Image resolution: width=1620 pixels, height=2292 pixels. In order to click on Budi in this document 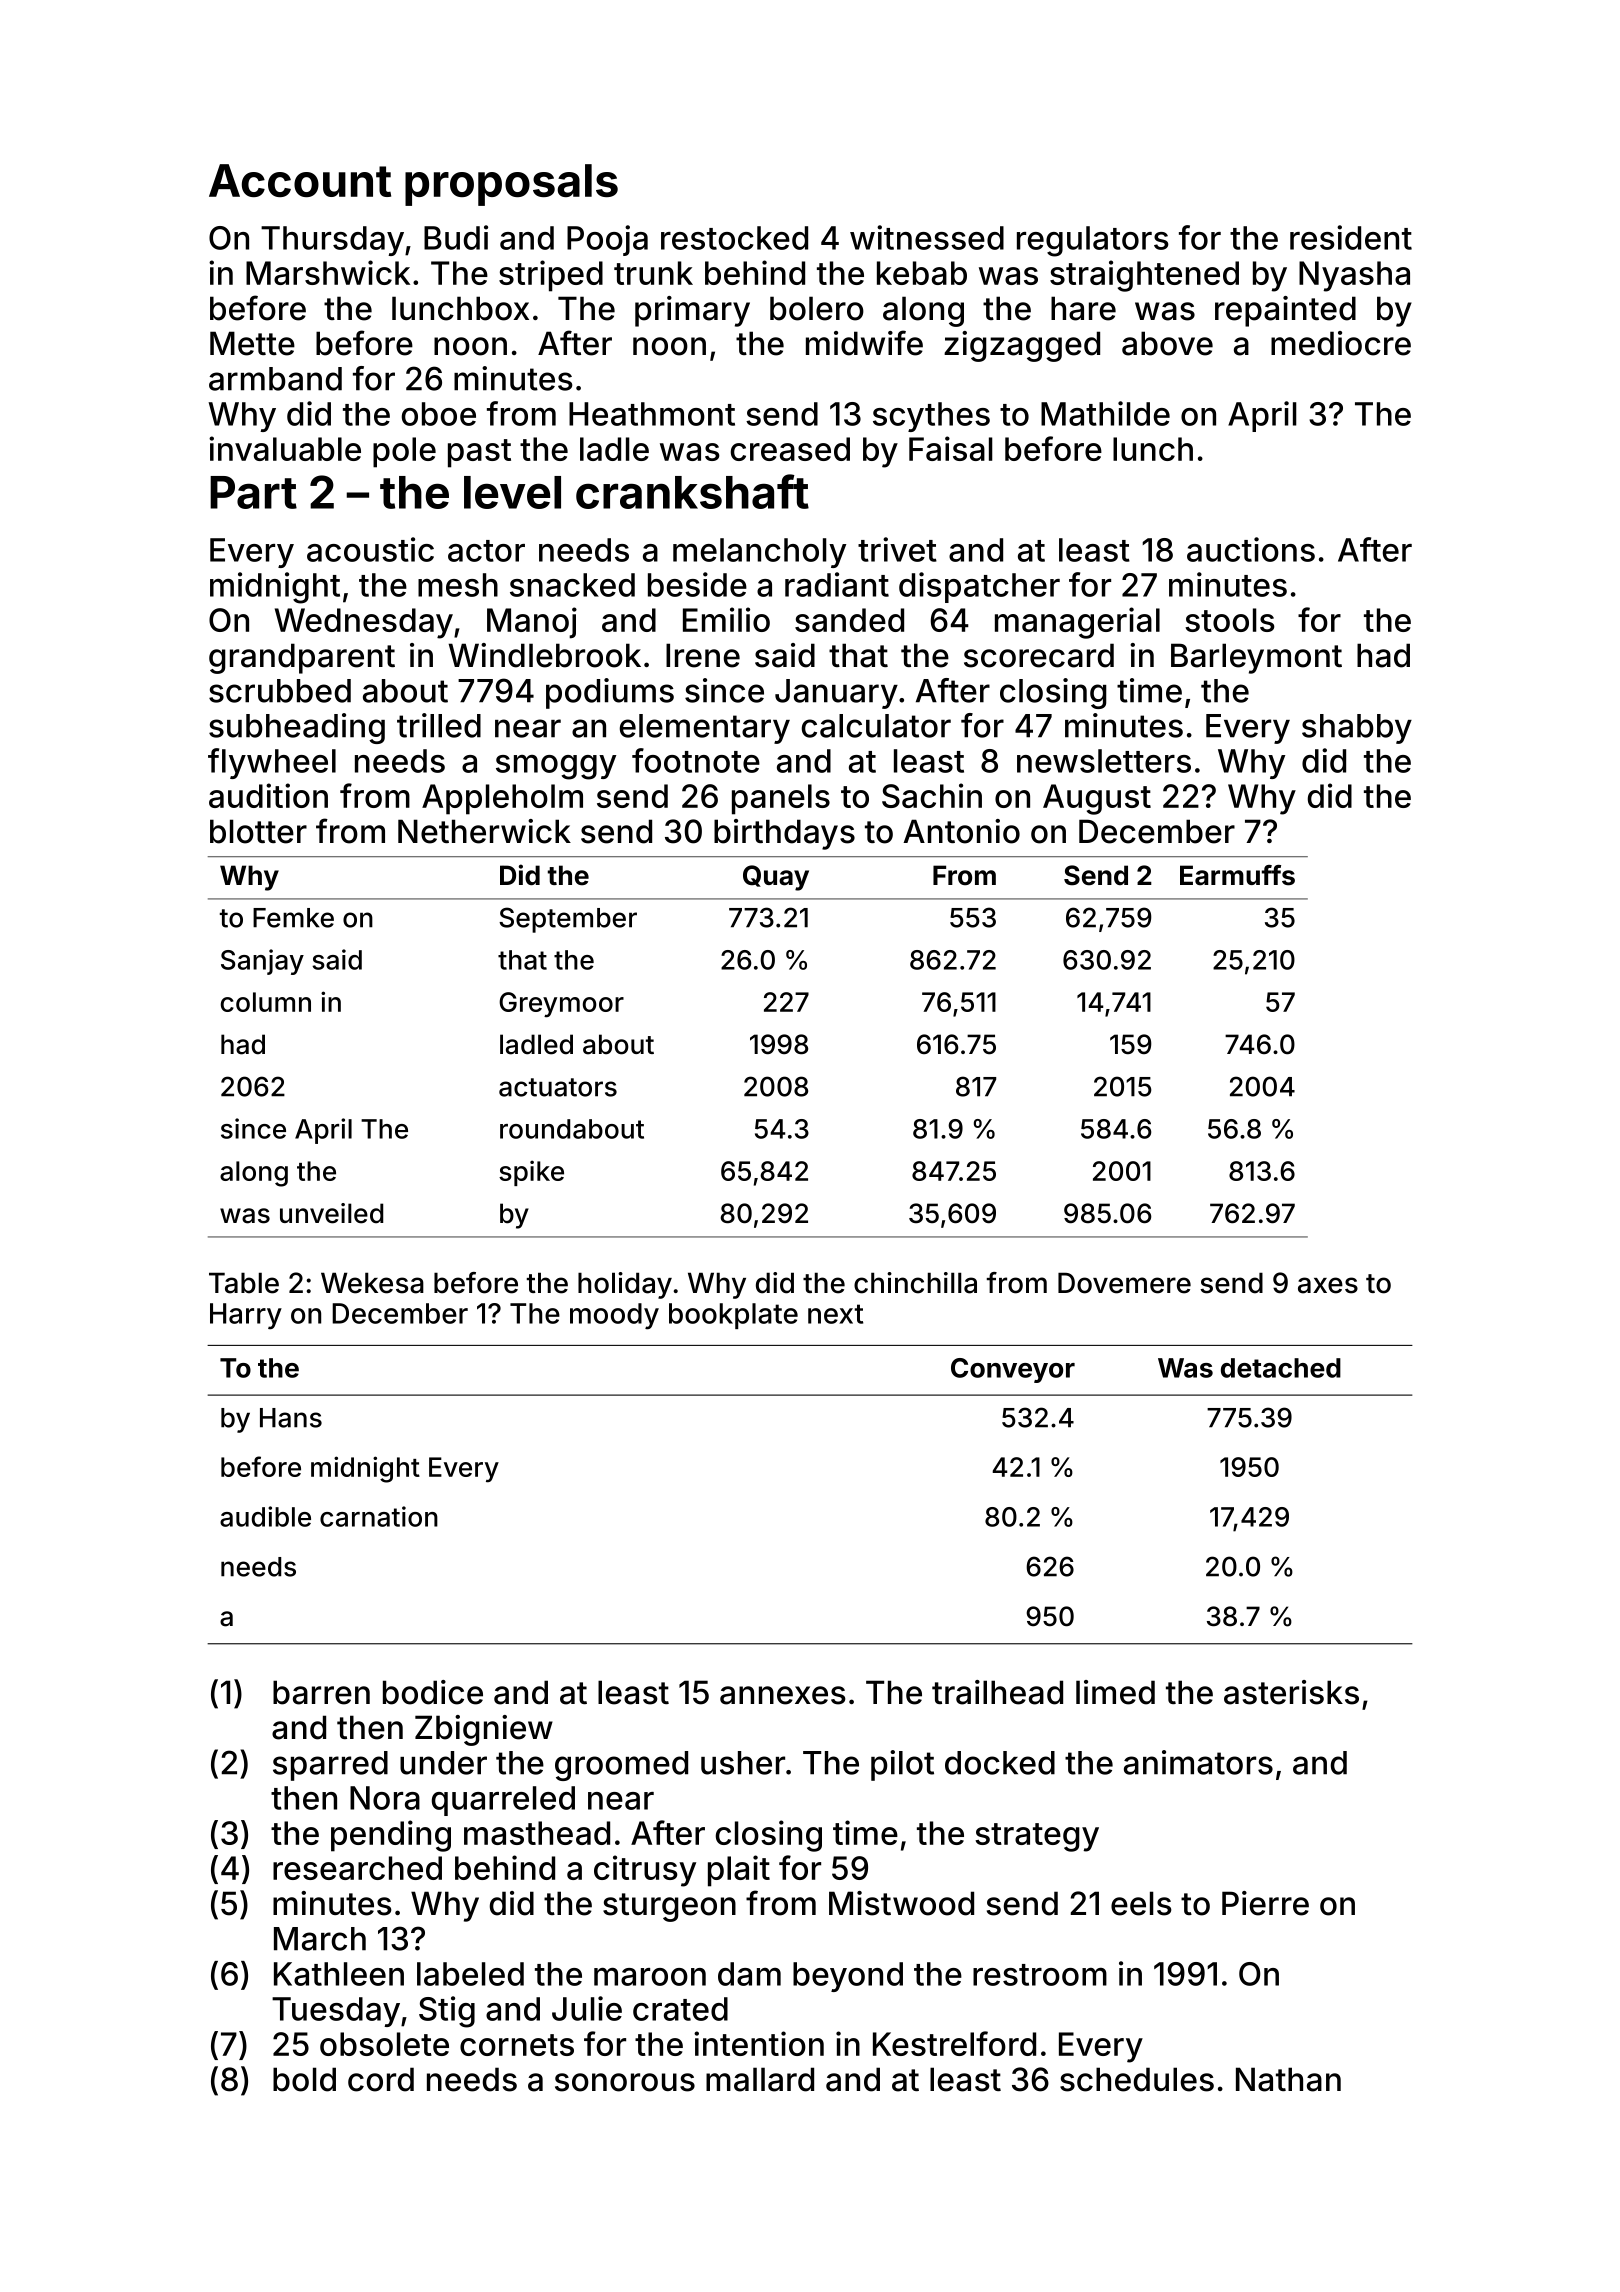, I will do `click(456, 237)`.
